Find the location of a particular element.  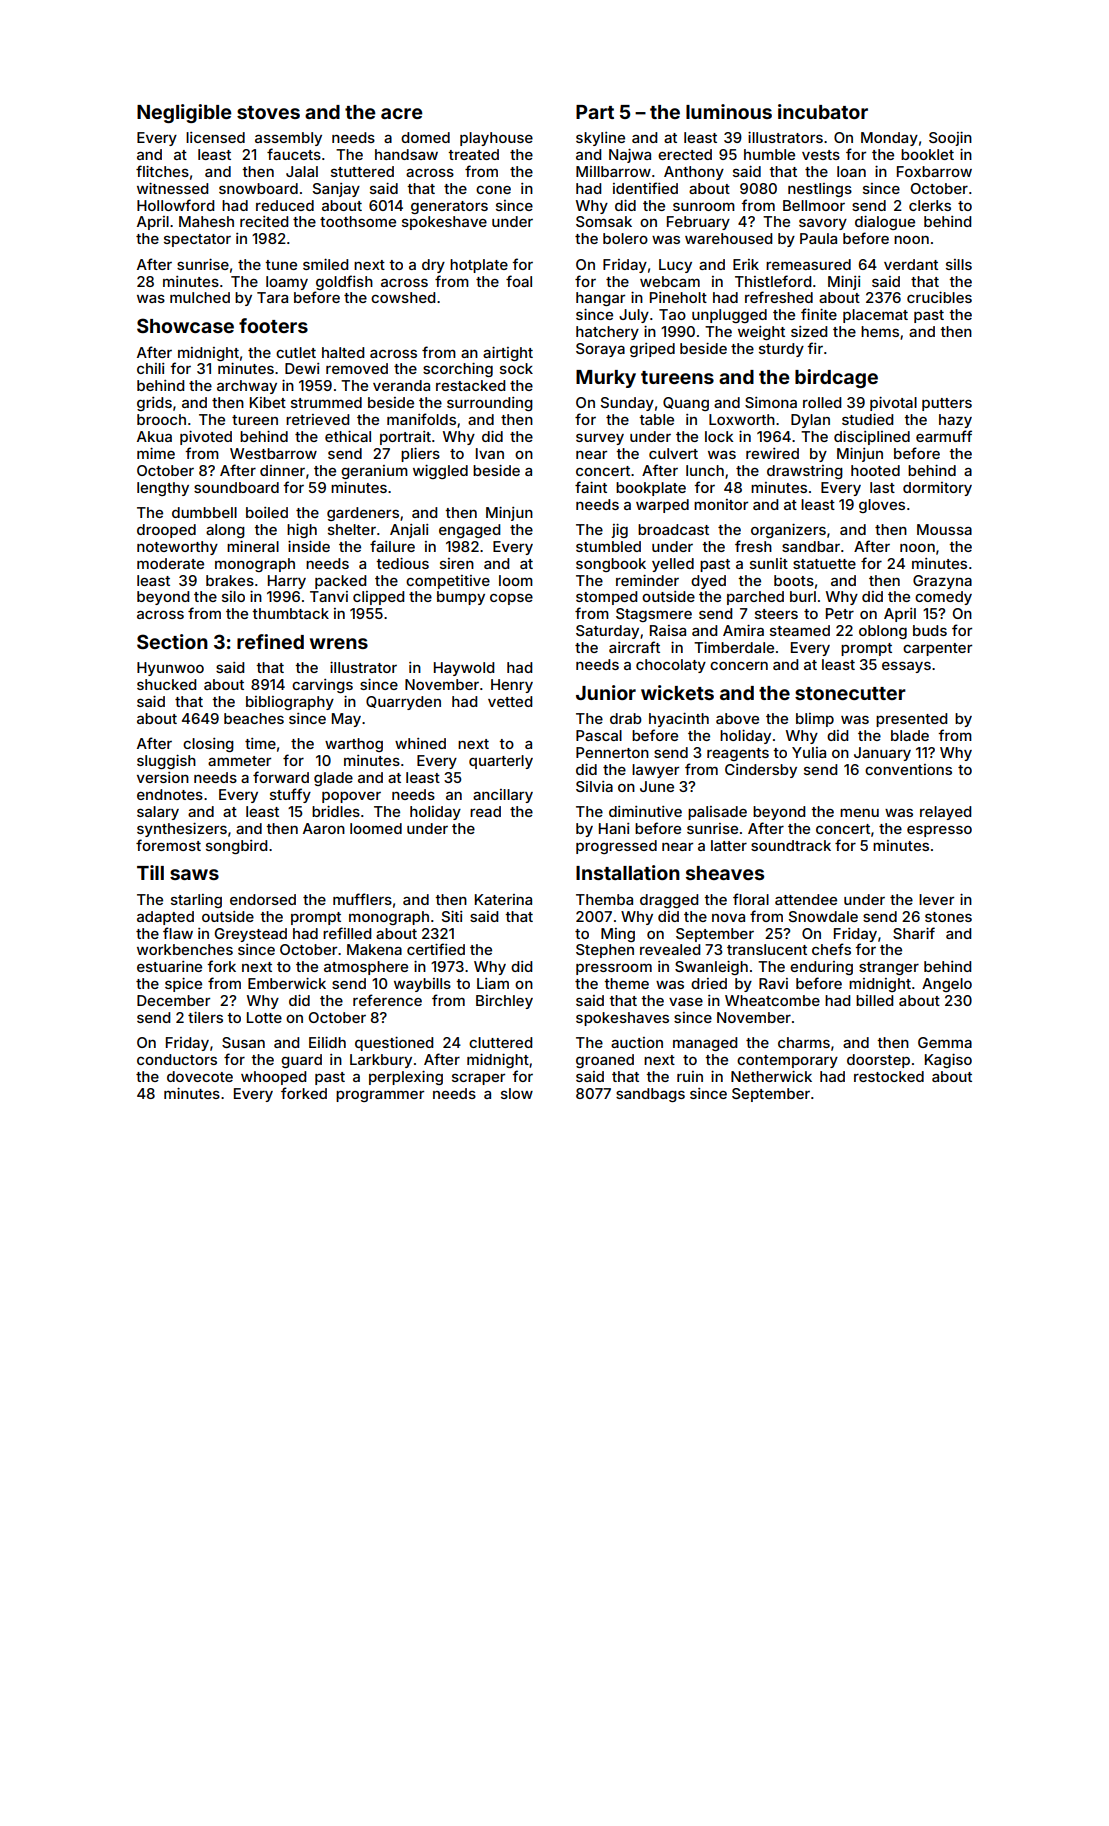

spice is located at coordinates (183, 985).
